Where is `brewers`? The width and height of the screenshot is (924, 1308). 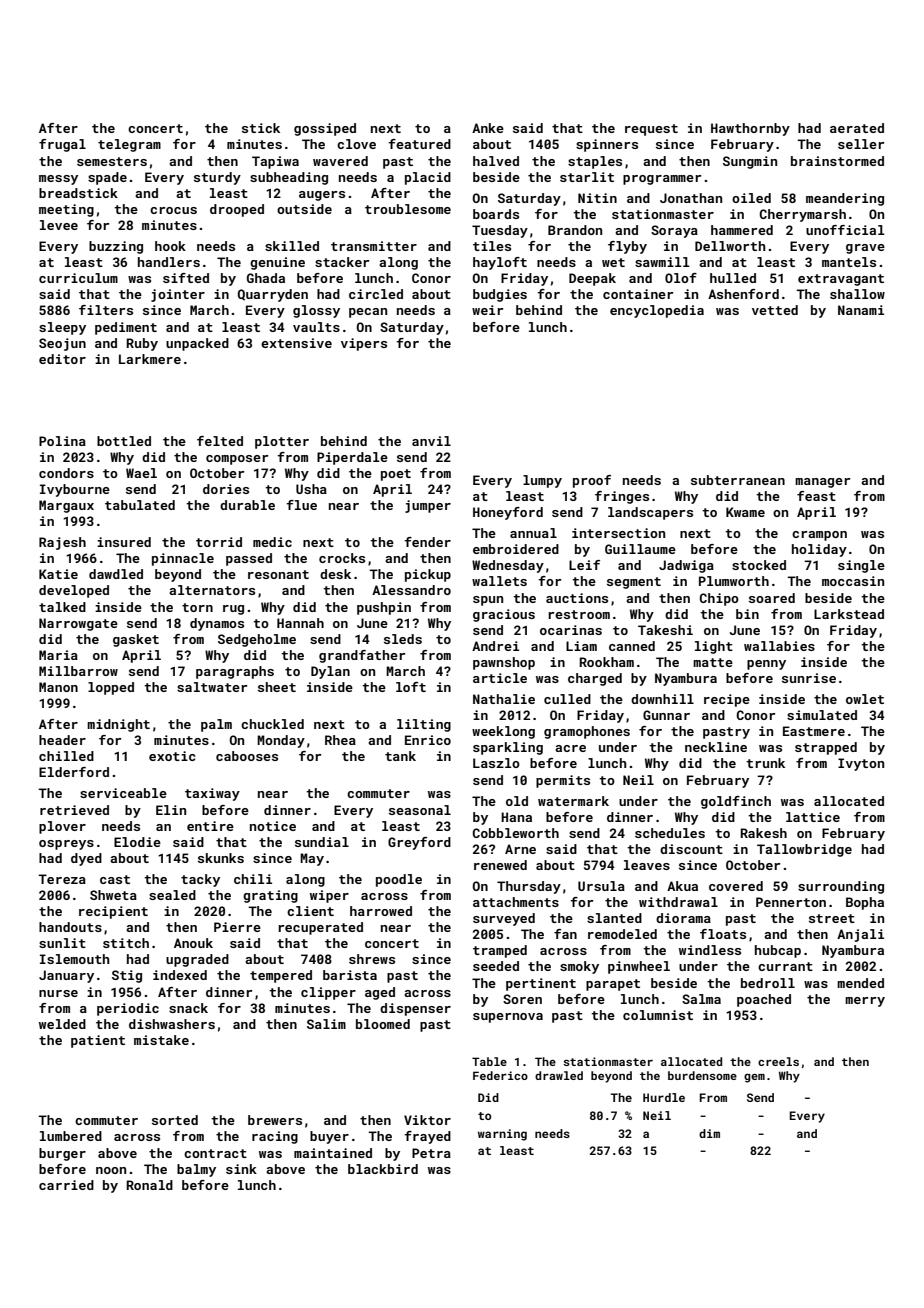
brewers is located at coordinates (275, 1120).
